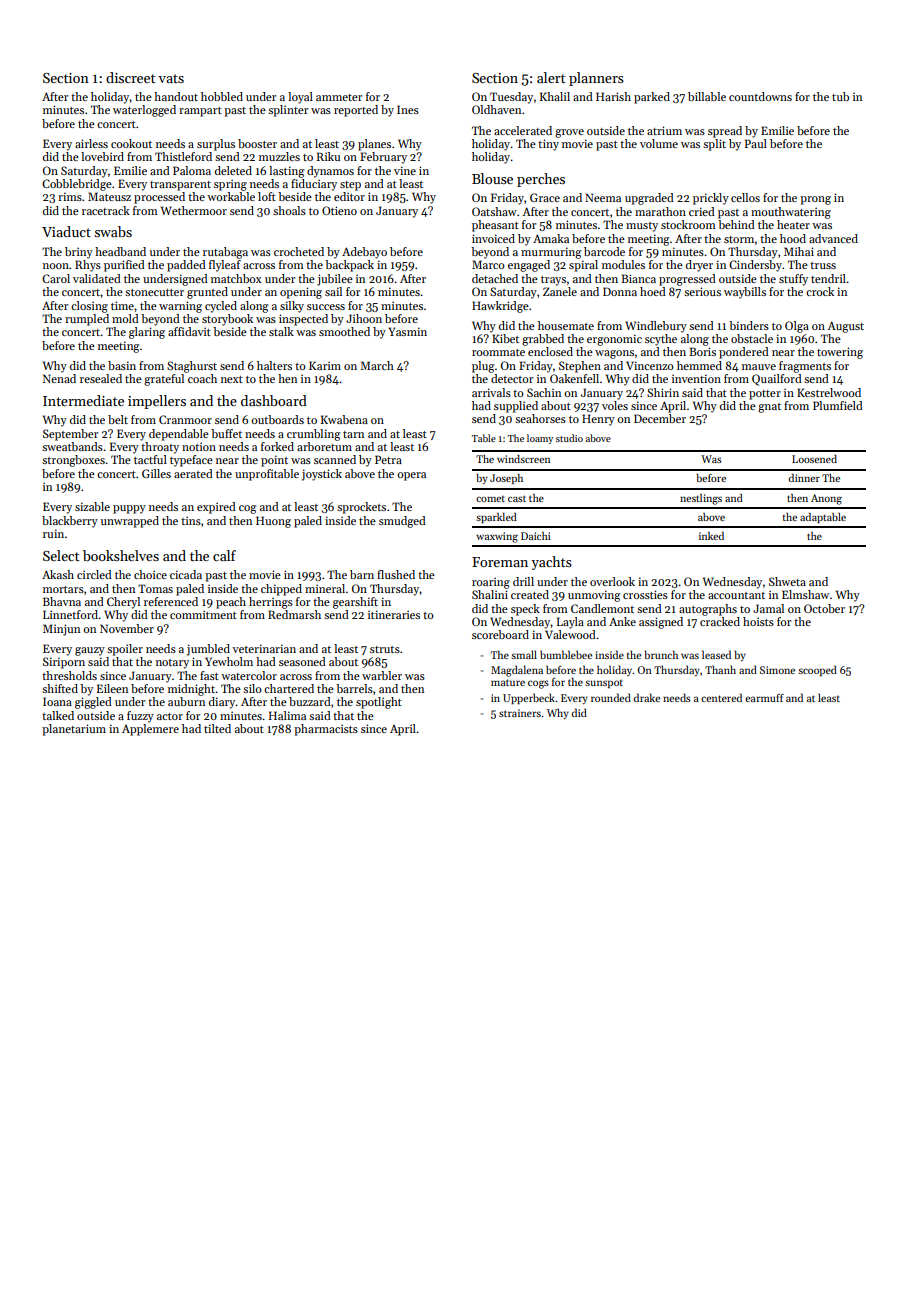 The height and width of the screenshot is (1316, 908). Describe the element at coordinates (74, 730) in the screenshot. I see `planetarium` at that location.
